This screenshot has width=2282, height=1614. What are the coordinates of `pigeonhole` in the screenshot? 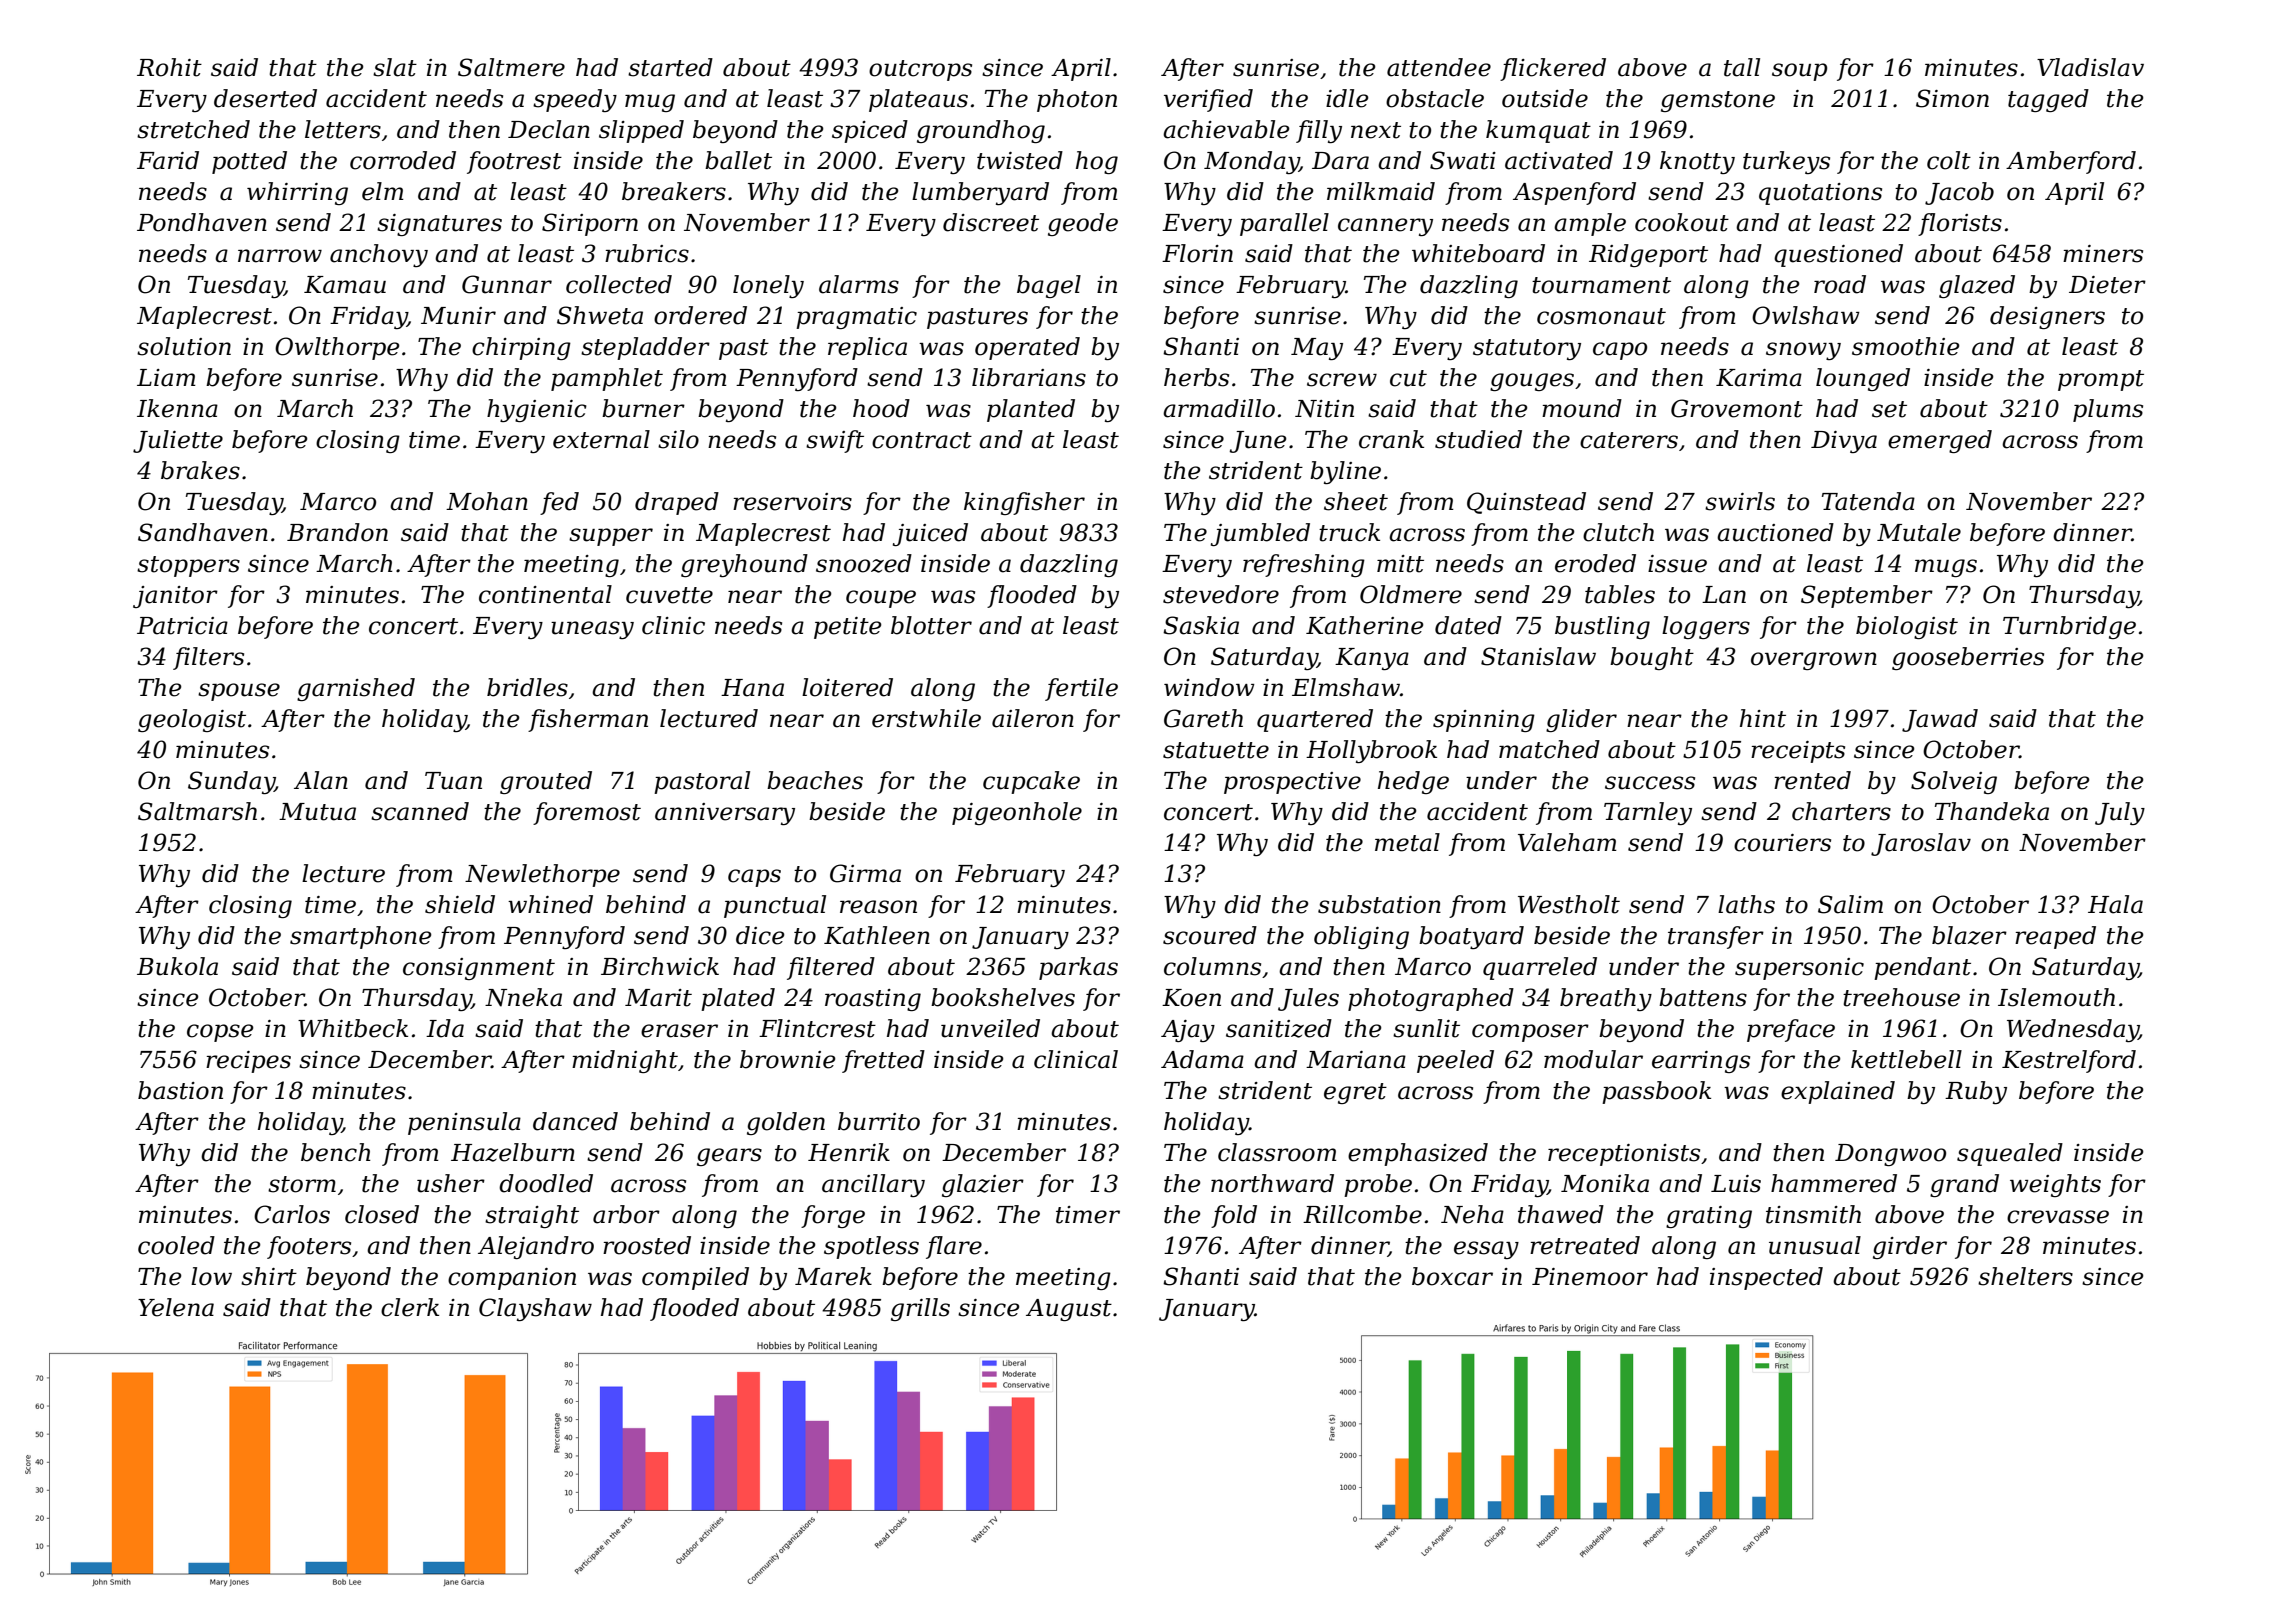 It's located at (1017, 813).
